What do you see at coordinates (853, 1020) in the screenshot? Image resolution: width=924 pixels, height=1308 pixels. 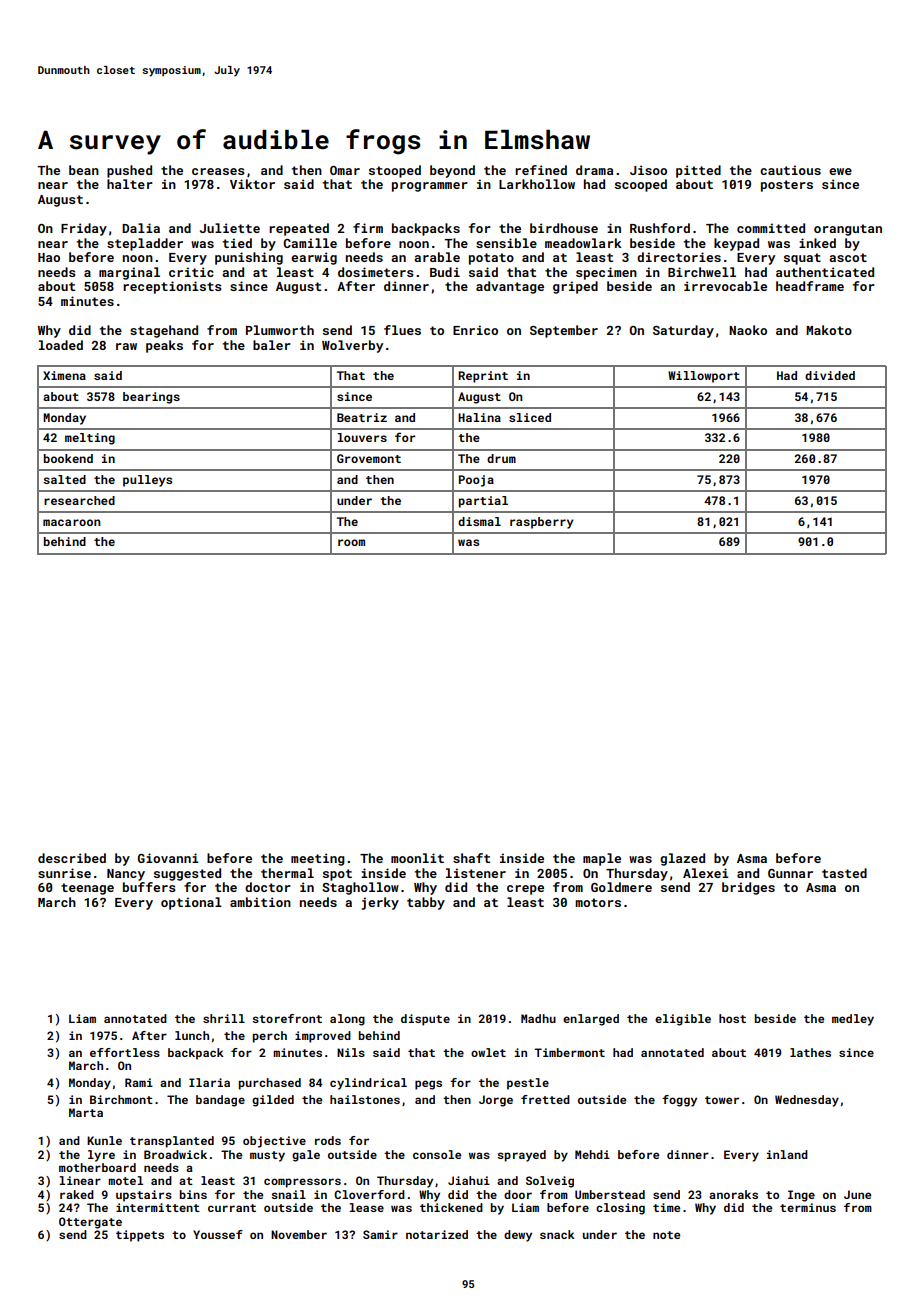 I see `medley` at bounding box center [853, 1020].
